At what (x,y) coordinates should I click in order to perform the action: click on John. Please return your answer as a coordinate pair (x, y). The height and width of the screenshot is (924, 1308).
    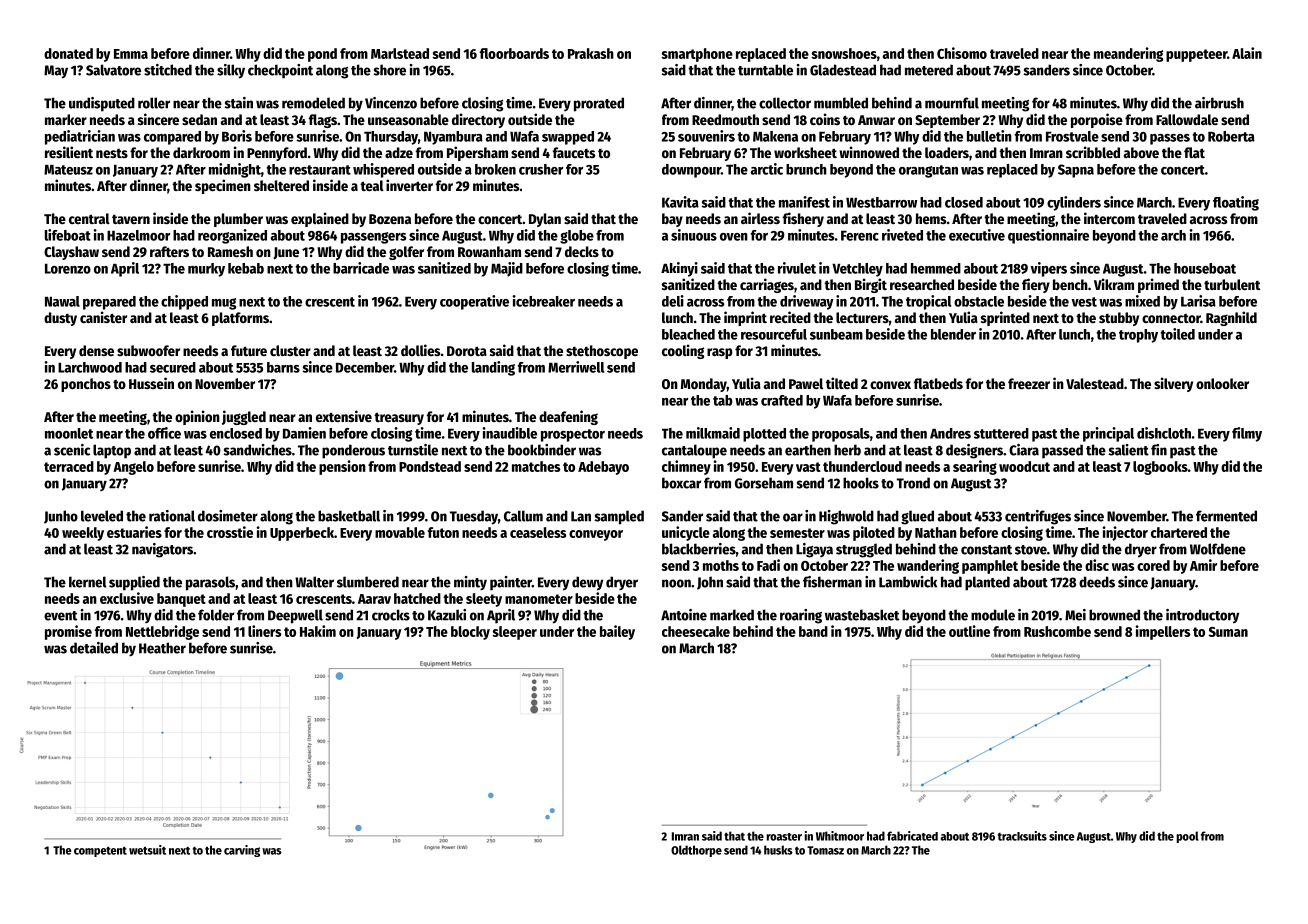
    Looking at the image, I should click on (710, 583).
